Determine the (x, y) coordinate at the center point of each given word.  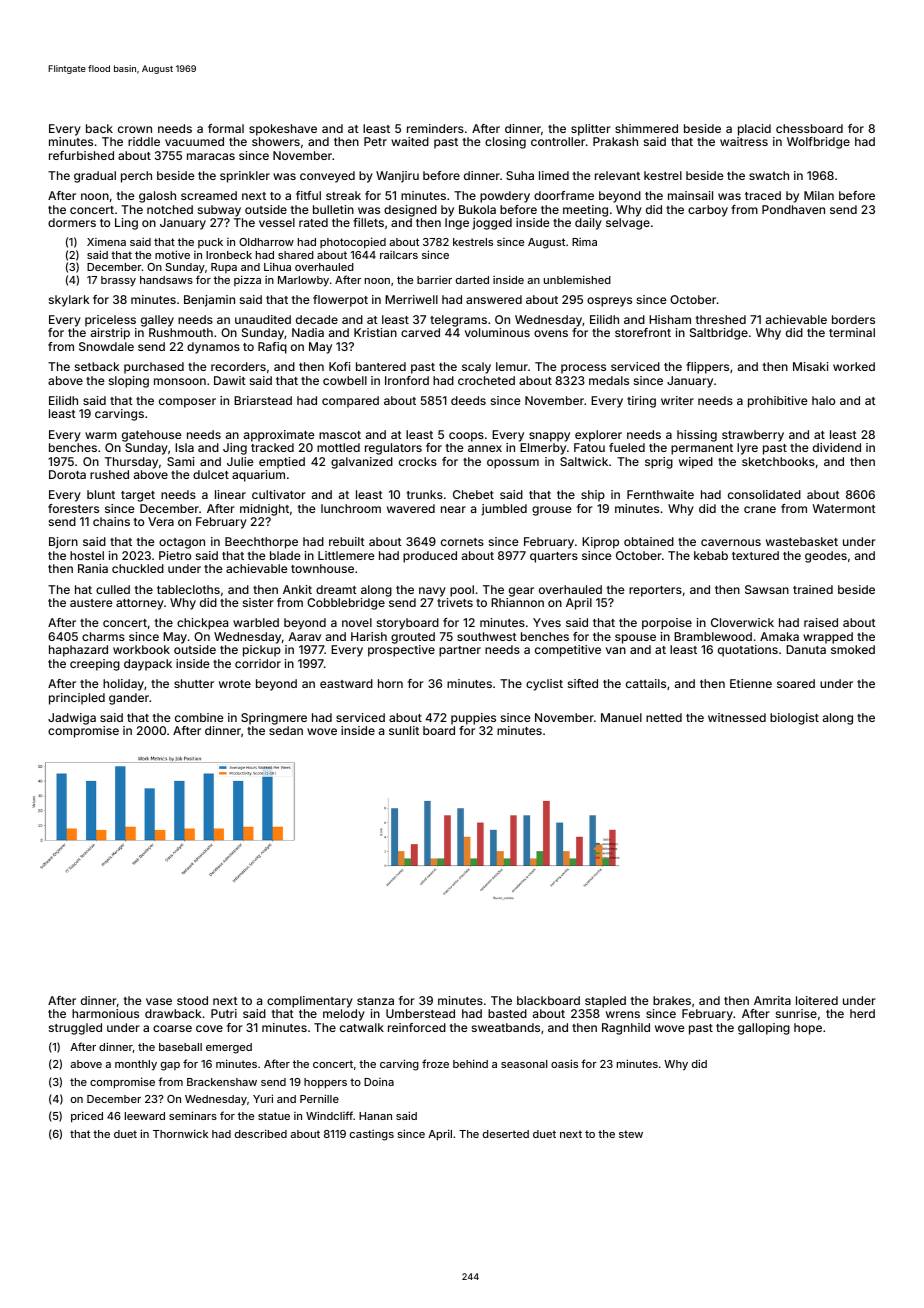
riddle (144, 141)
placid (754, 130)
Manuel (621, 717)
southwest (487, 636)
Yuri (263, 1098)
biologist (794, 719)
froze (435, 1063)
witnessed (737, 717)
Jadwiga (72, 719)
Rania (93, 568)
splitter (591, 130)
